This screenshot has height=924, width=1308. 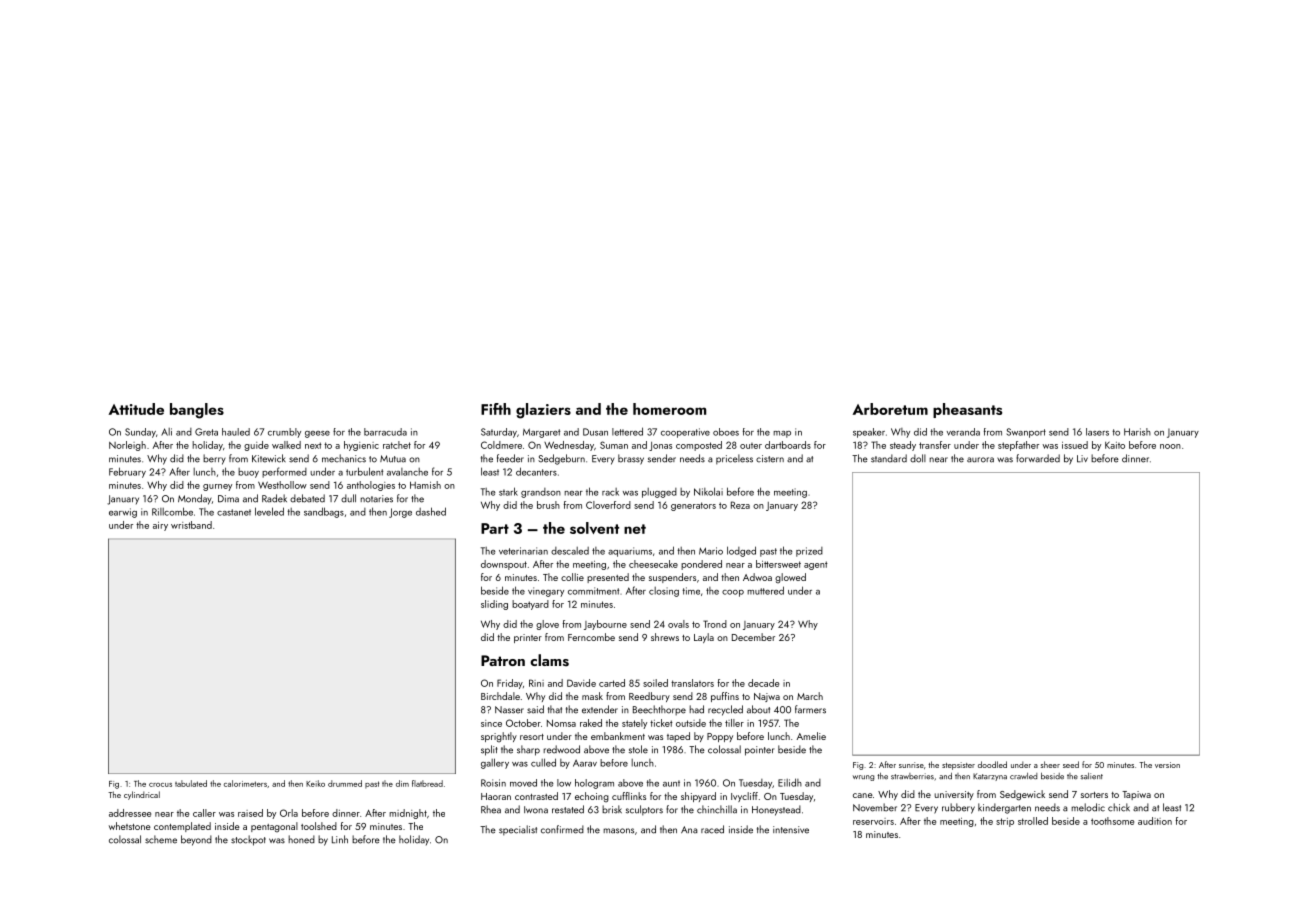 What do you see at coordinates (809, 552) in the screenshot?
I see `prized` at bounding box center [809, 552].
